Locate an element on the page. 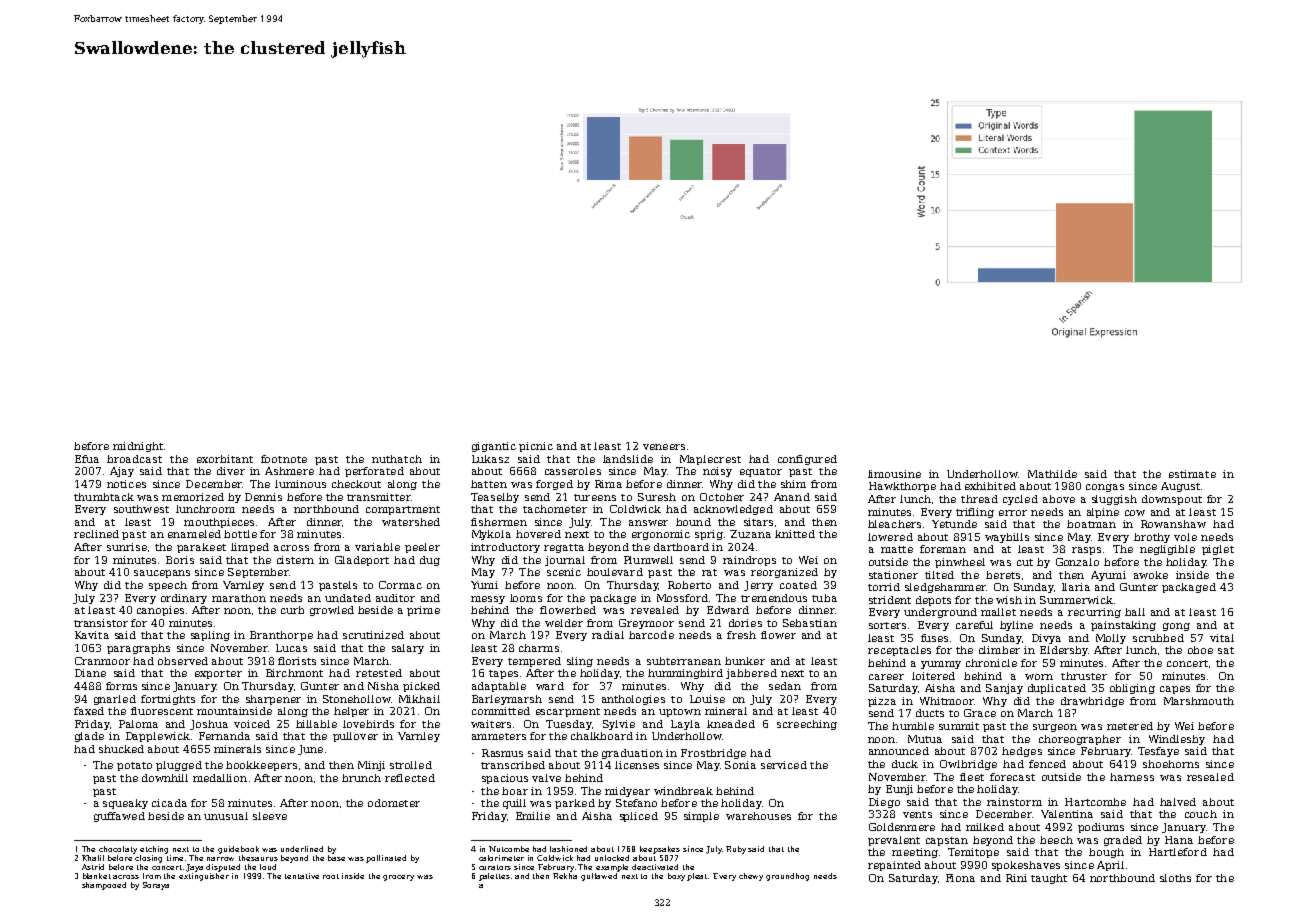 This document has width=1308, height=924. simple is located at coordinates (701, 817).
